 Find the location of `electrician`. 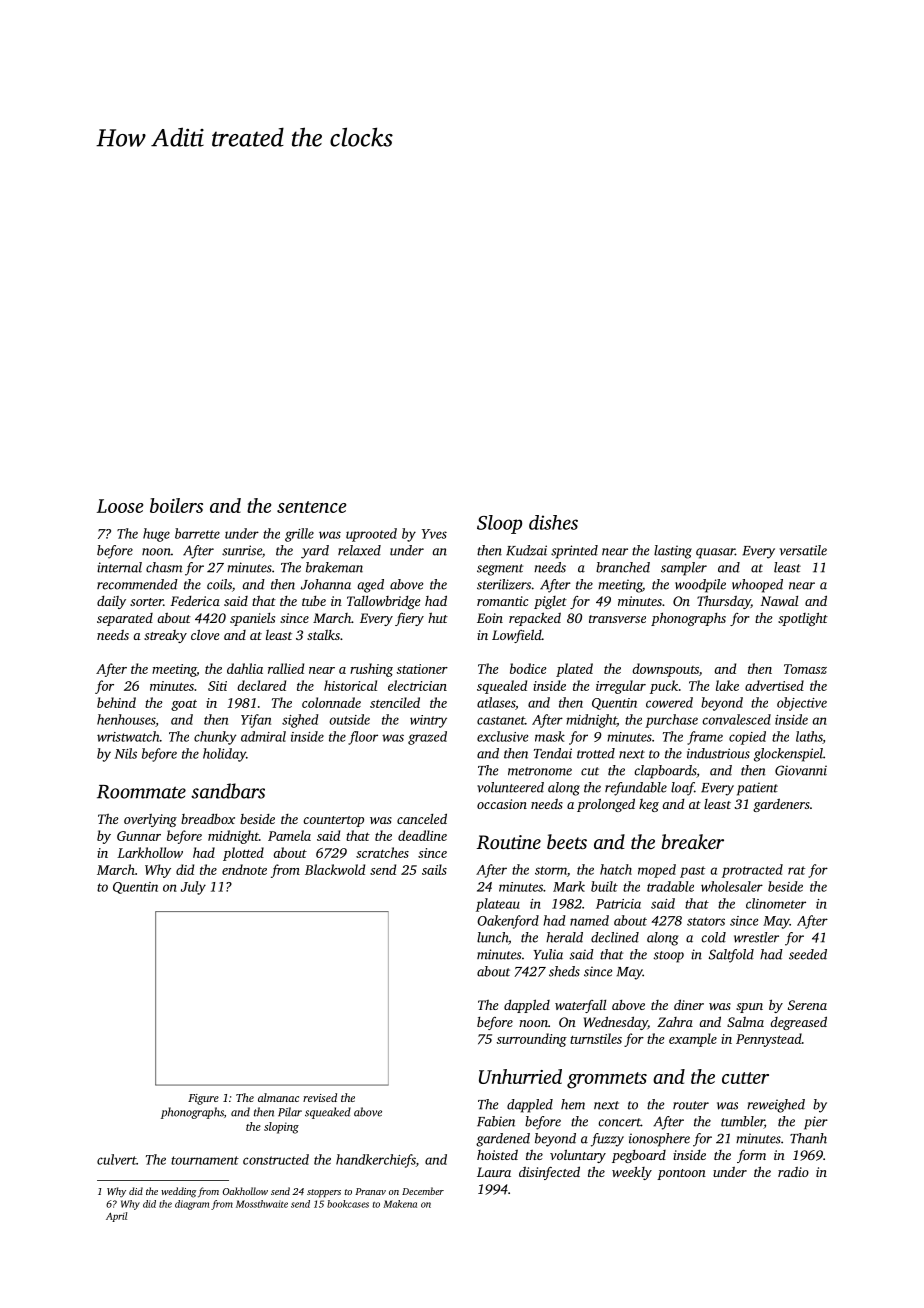

electrician is located at coordinates (417, 685).
